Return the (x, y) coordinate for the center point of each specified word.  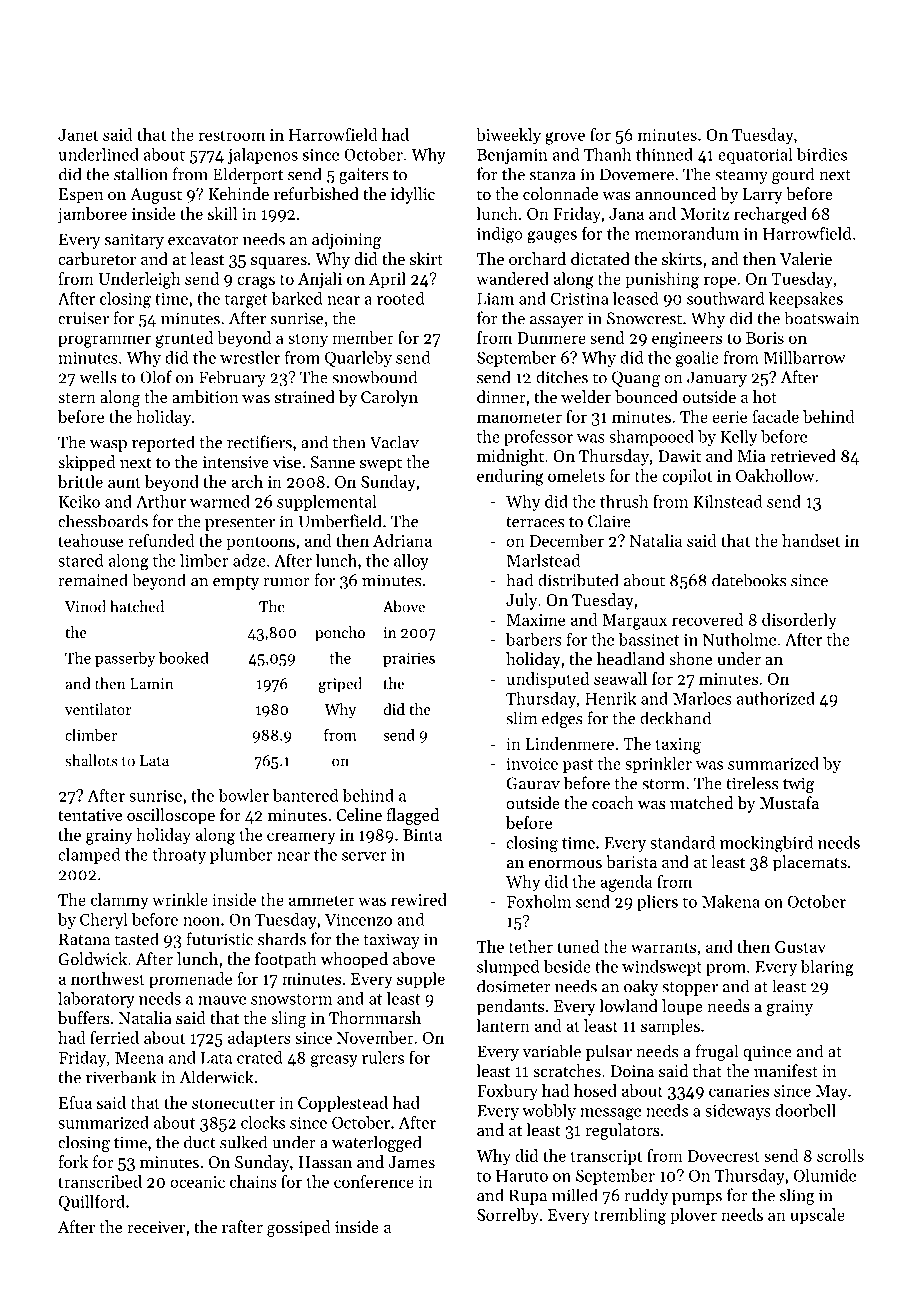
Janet (78, 135)
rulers (383, 1057)
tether (531, 946)
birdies (822, 154)
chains (253, 1181)
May (831, 1093)
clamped (89, 856)
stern (77, 398)
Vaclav (394, 442)
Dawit (679, 456)
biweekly (508, 136)
